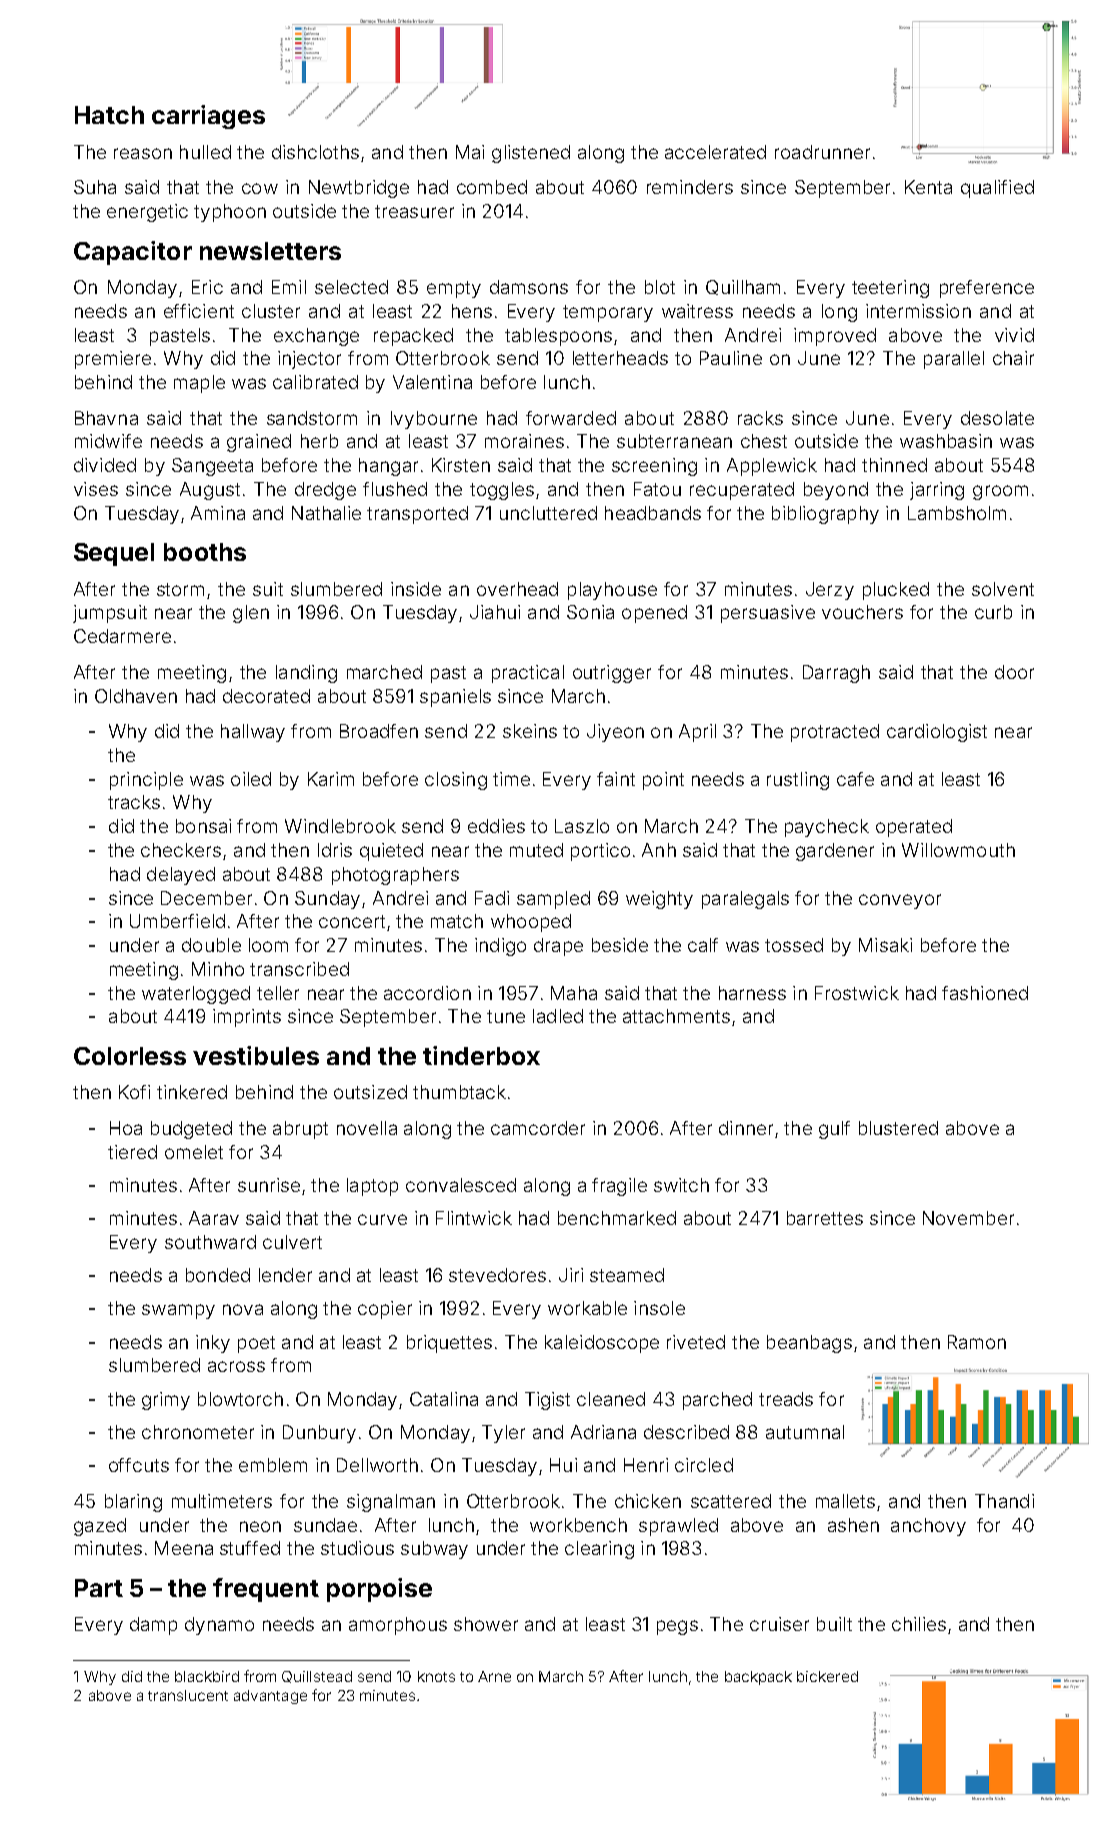 Image resolution: width=1108 pixels, height=1825 pixels. What do you see at coordinates (663, 781) in the screenshot?
I see `point` at bounding box center [663, 781].
